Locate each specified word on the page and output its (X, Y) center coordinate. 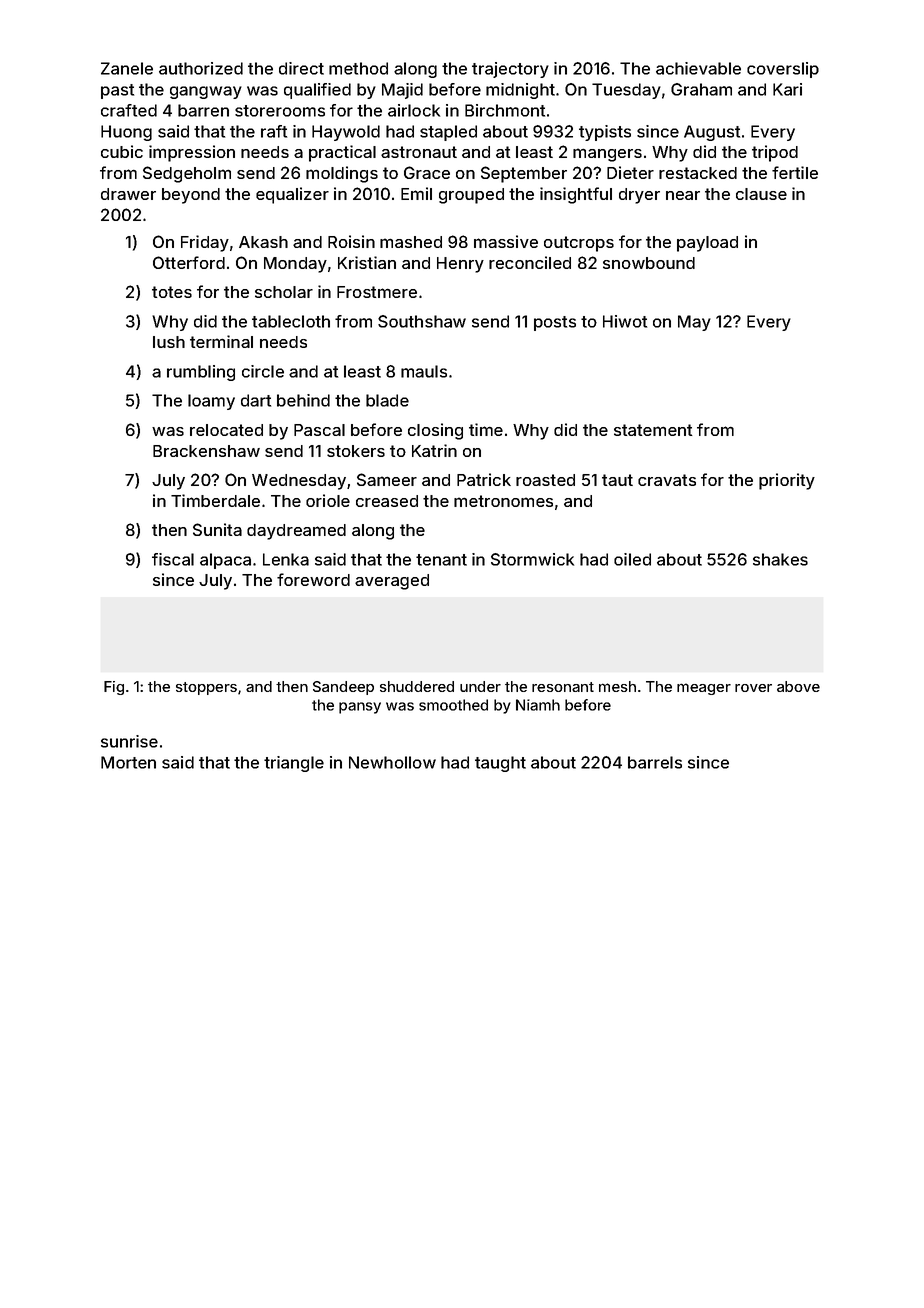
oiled (632, 559)
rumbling (201, 373)
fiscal (173, 559)
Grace (427, 172)
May (694, 323)
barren (203, 110)
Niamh (538, 705)
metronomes (503, 501)
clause (761, 194)
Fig (114, 688)
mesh (617, 686)
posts (555, 323)
